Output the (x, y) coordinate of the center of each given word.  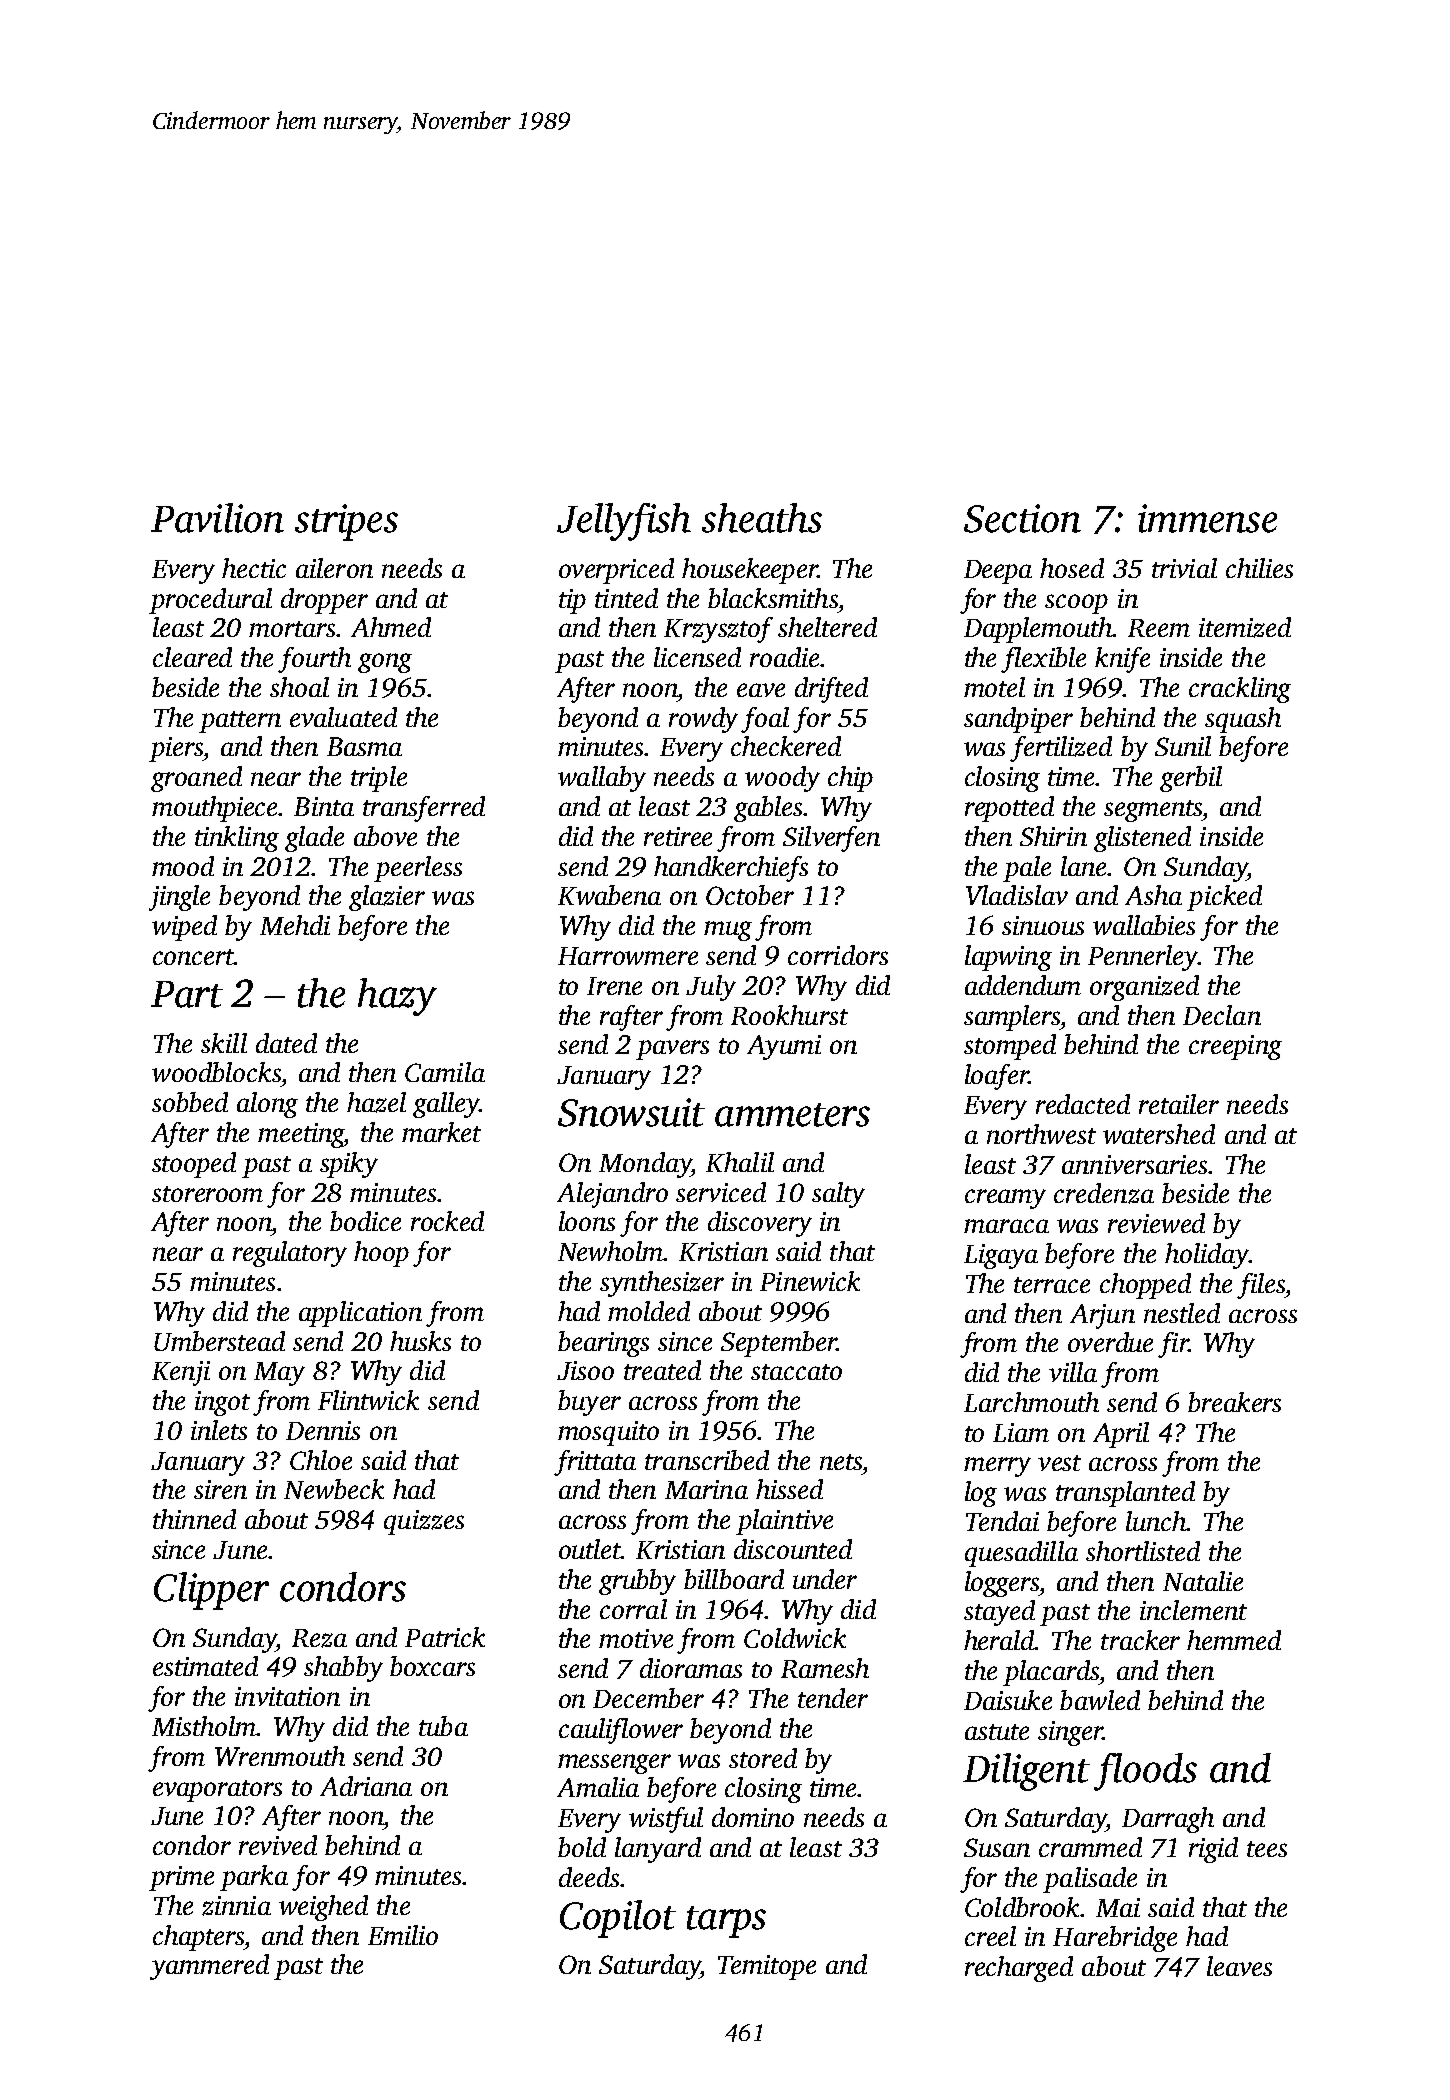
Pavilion (217, 518)
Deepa (998, 572)
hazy (397, 997)
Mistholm (204, 1726)
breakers (1234, 1402)
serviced (721, 1192)
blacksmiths (773, 598)
